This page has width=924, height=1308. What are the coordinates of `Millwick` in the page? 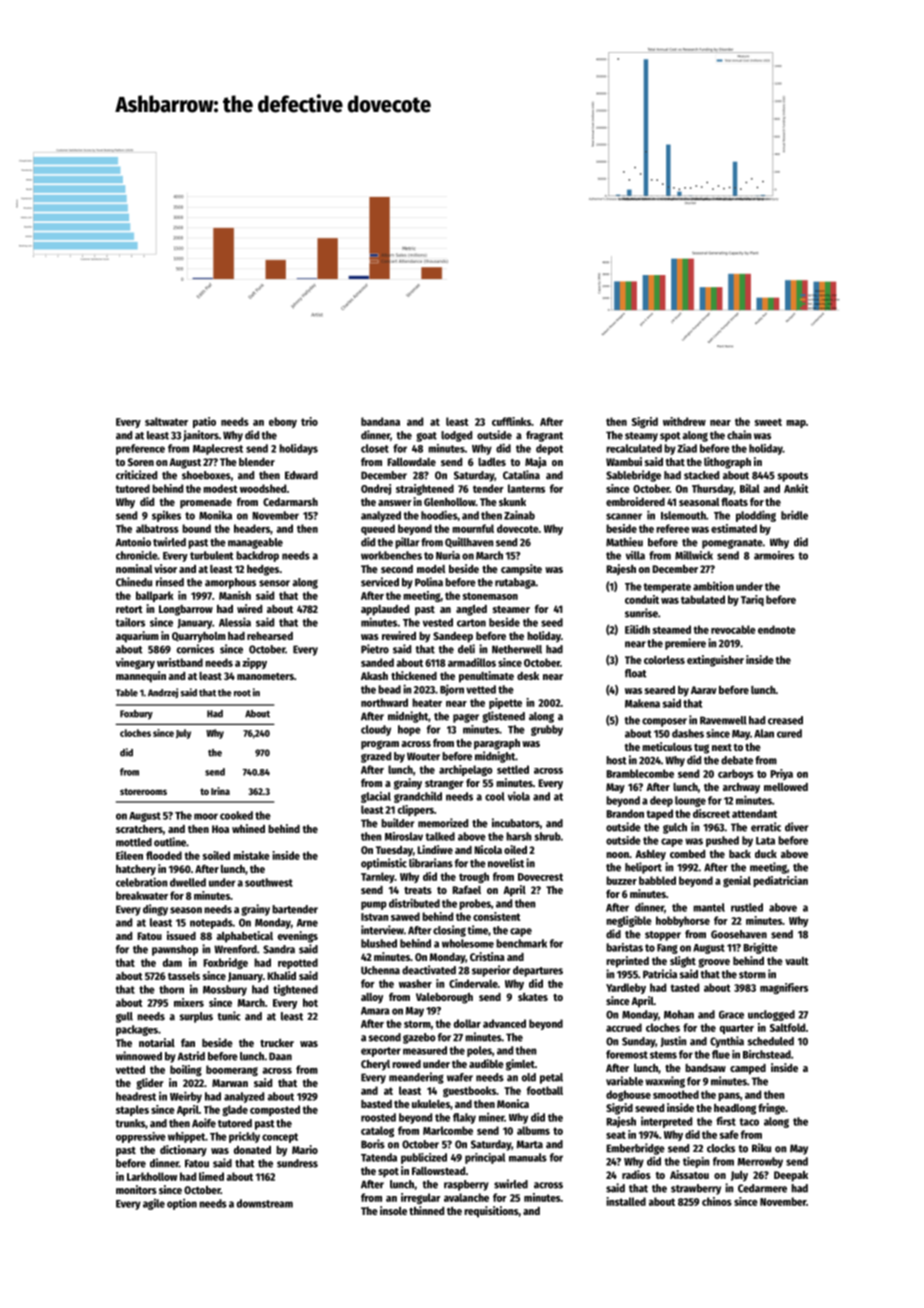 It's located at (694, 555).
